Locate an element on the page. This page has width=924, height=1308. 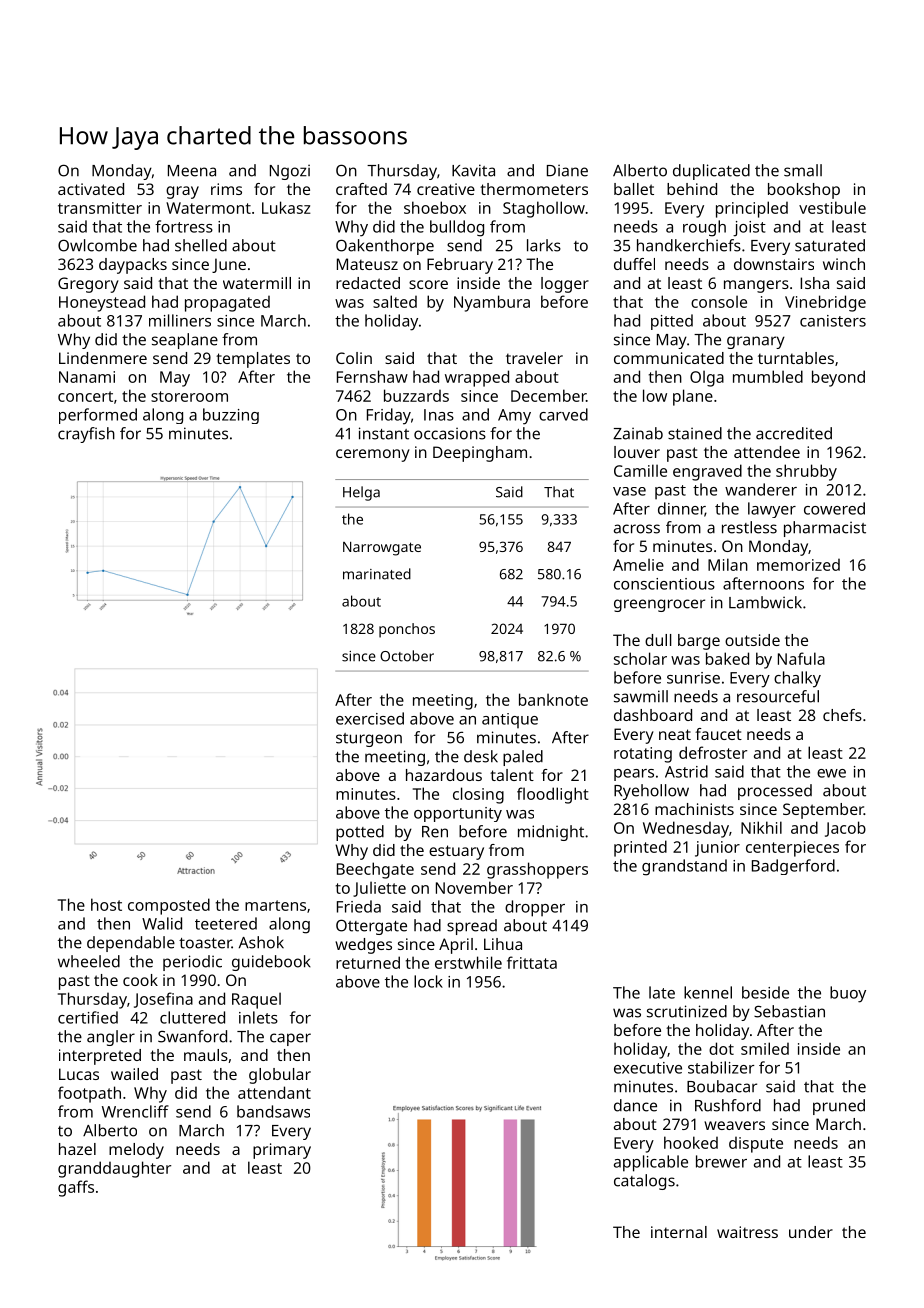
Watermont is located at coordinates (208, 208).
